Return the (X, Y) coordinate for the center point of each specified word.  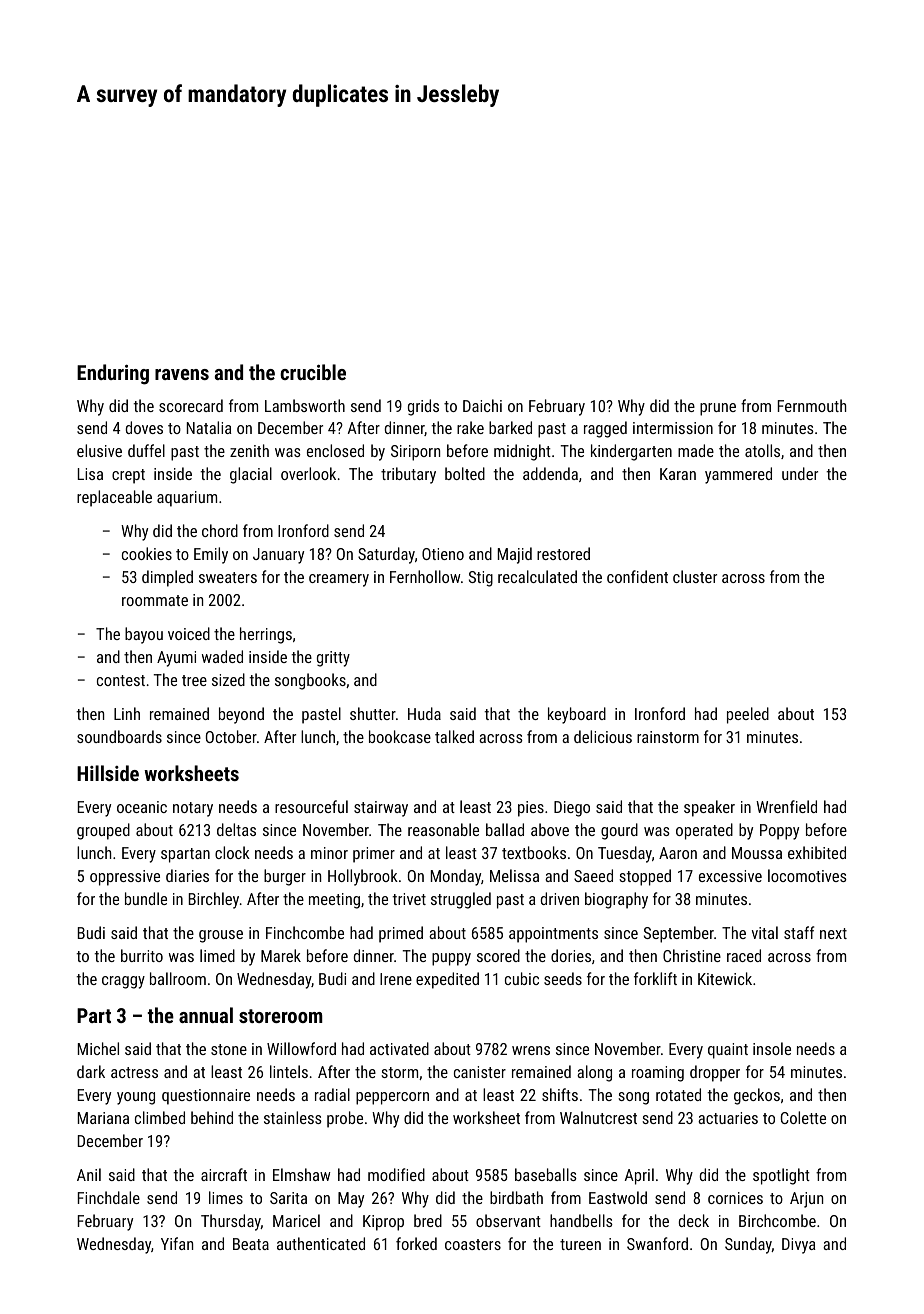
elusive (99, 450)
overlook (308, 473)
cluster (695, 576)
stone (229, 1049)
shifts (560, 1094)
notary (193, 809)
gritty (333, 659)
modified (396, 1174)
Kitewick (725, 978)
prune (718, 409)
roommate (155, 600)
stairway (381, 809)
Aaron (678, 853)
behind (212, 1117)
